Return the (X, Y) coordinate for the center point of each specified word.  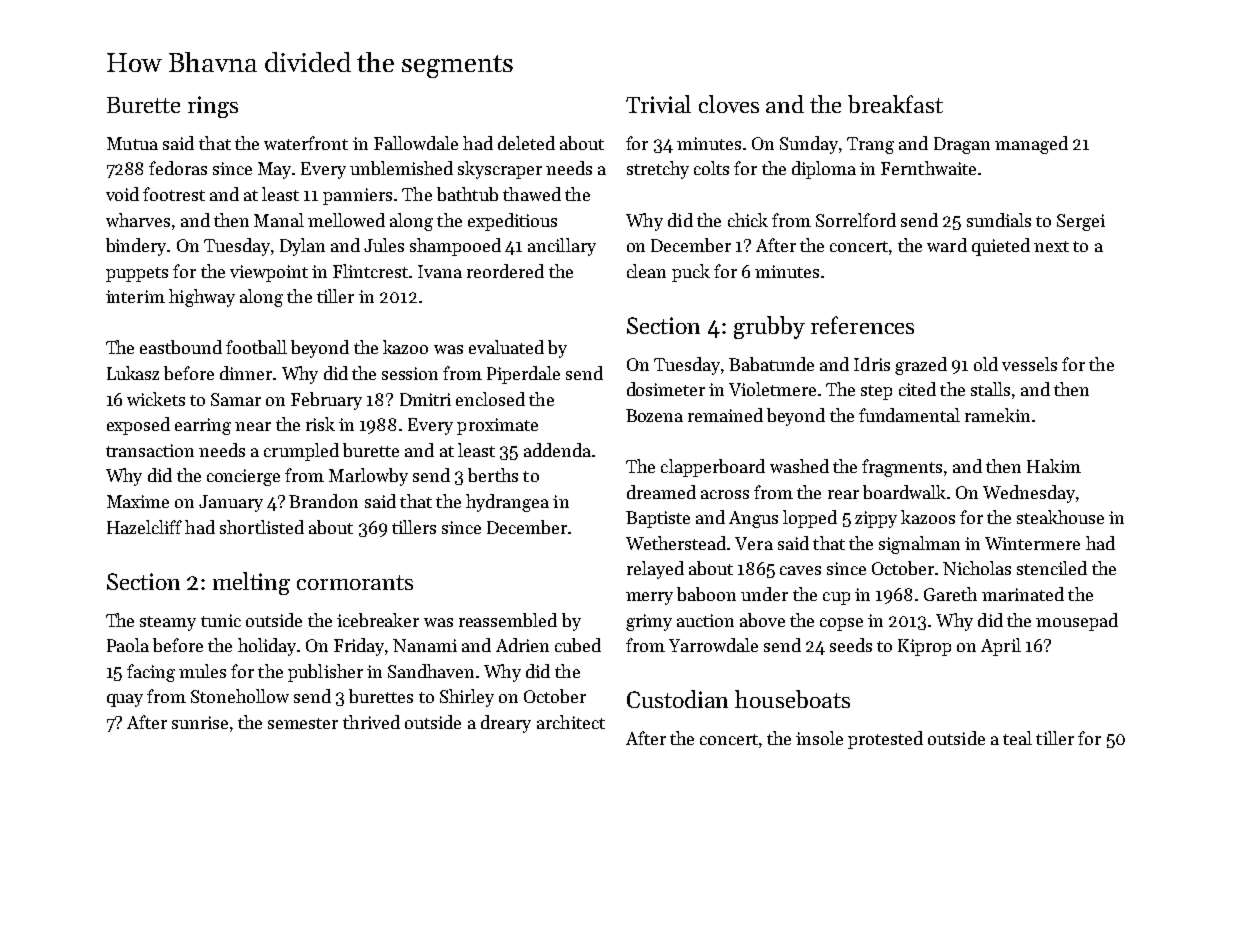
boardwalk (904, 492)
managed (1031, 145)
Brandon (323, 501)
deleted (526, 143)
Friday (360, 647)
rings (213, 107)
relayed (655, 570)
